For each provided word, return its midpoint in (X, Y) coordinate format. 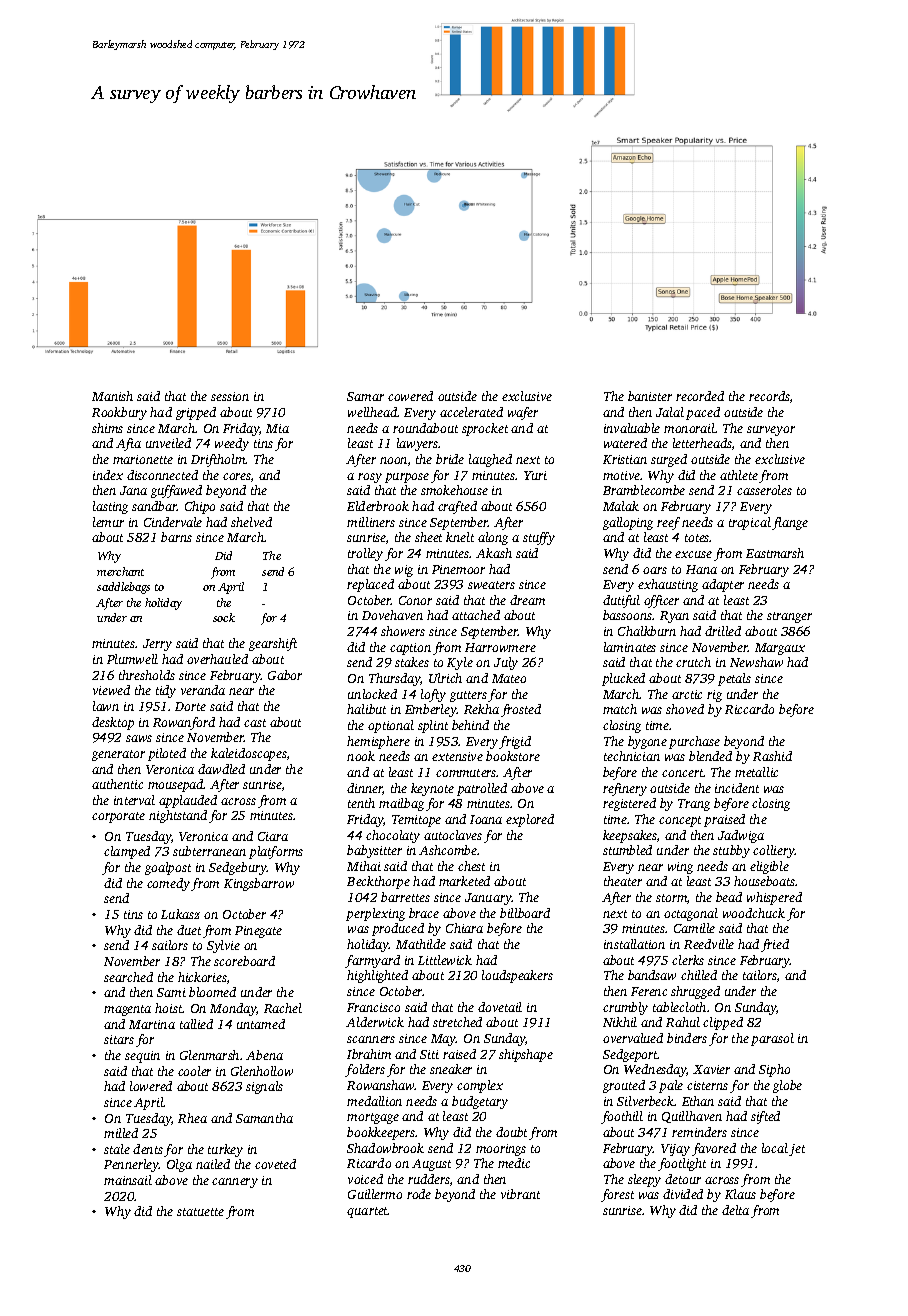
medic (514, 1163)
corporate (118, 817)
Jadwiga (741, 836)
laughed (490, 460)
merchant (120, 571)
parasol (772, 1039)
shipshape (526, 1055)
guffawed (176, 491)
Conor (415, 600)
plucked (623, 679)
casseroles (764, 490)
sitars (119, 1039)
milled (121, 1133)
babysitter (374, 851)
